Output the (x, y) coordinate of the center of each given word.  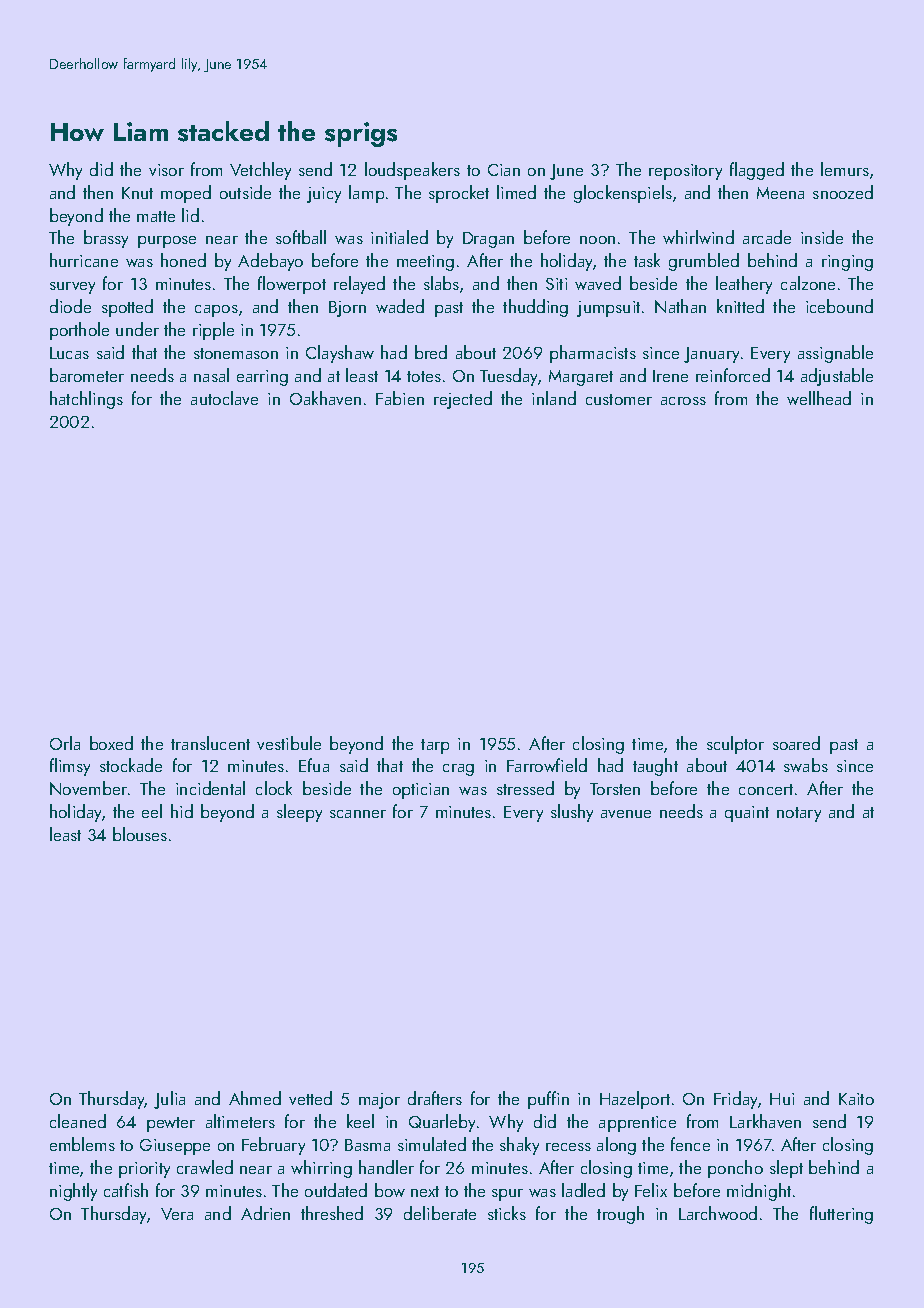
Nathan (680, 306)
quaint (747, 814)
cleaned (78, 1121)
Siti (556, 284)
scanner (358, 814)
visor (166, 170)
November (88, 788)
